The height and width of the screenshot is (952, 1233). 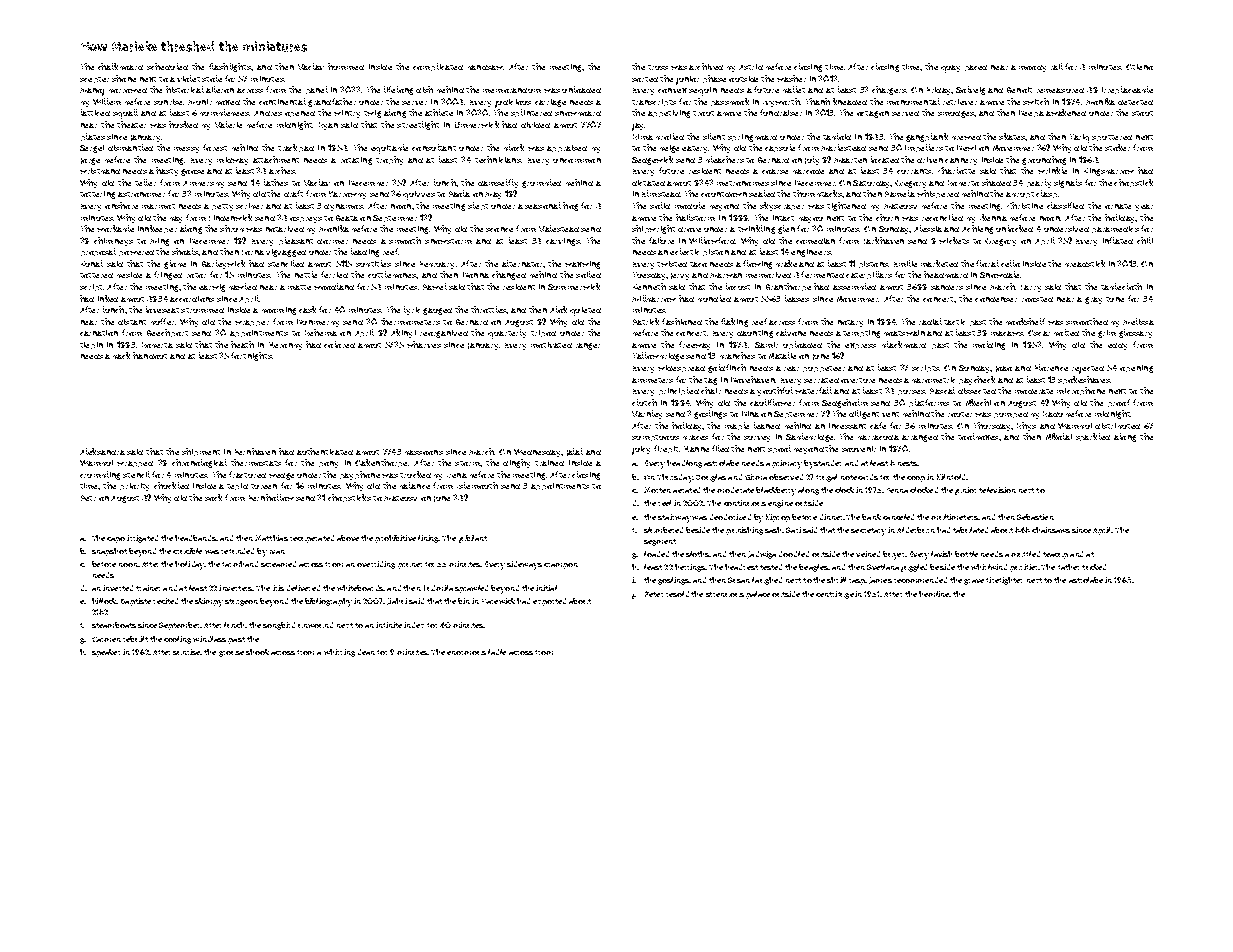 What do you see at coordinates (898, 517) in the screenshot?
I see `canceled` at bounding box center [898, 517].
